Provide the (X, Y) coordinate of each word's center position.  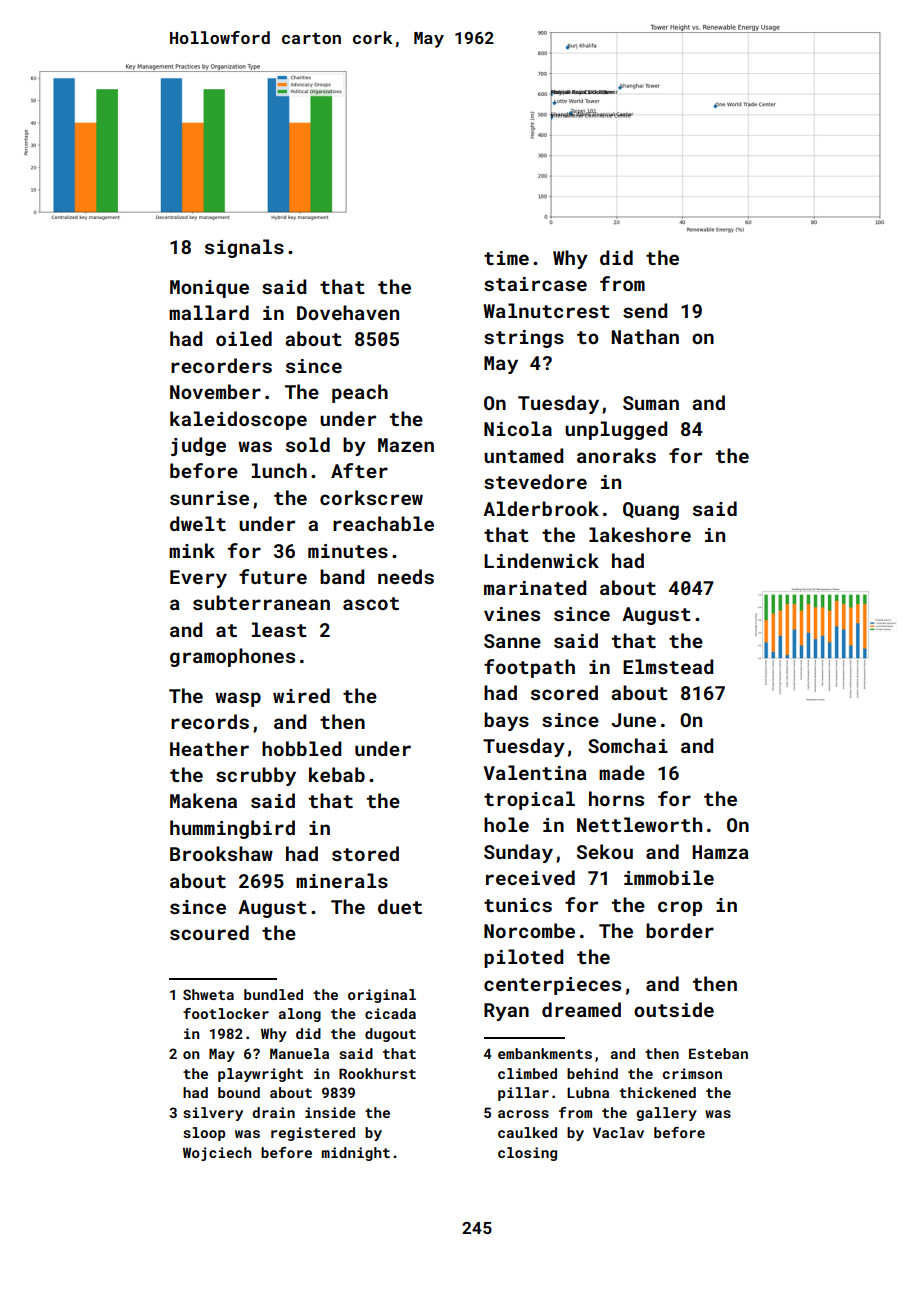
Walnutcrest (546, 310)
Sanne (512, 641)
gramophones (232, 657)
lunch (279, 470)
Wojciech (217, 1154)
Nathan (645, 336)
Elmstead (668, 666)
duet (400, 906)
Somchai (628, 745)
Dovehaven (348, 312)
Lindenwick (541, 560)
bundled (273, 994)
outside (674, 1009)
